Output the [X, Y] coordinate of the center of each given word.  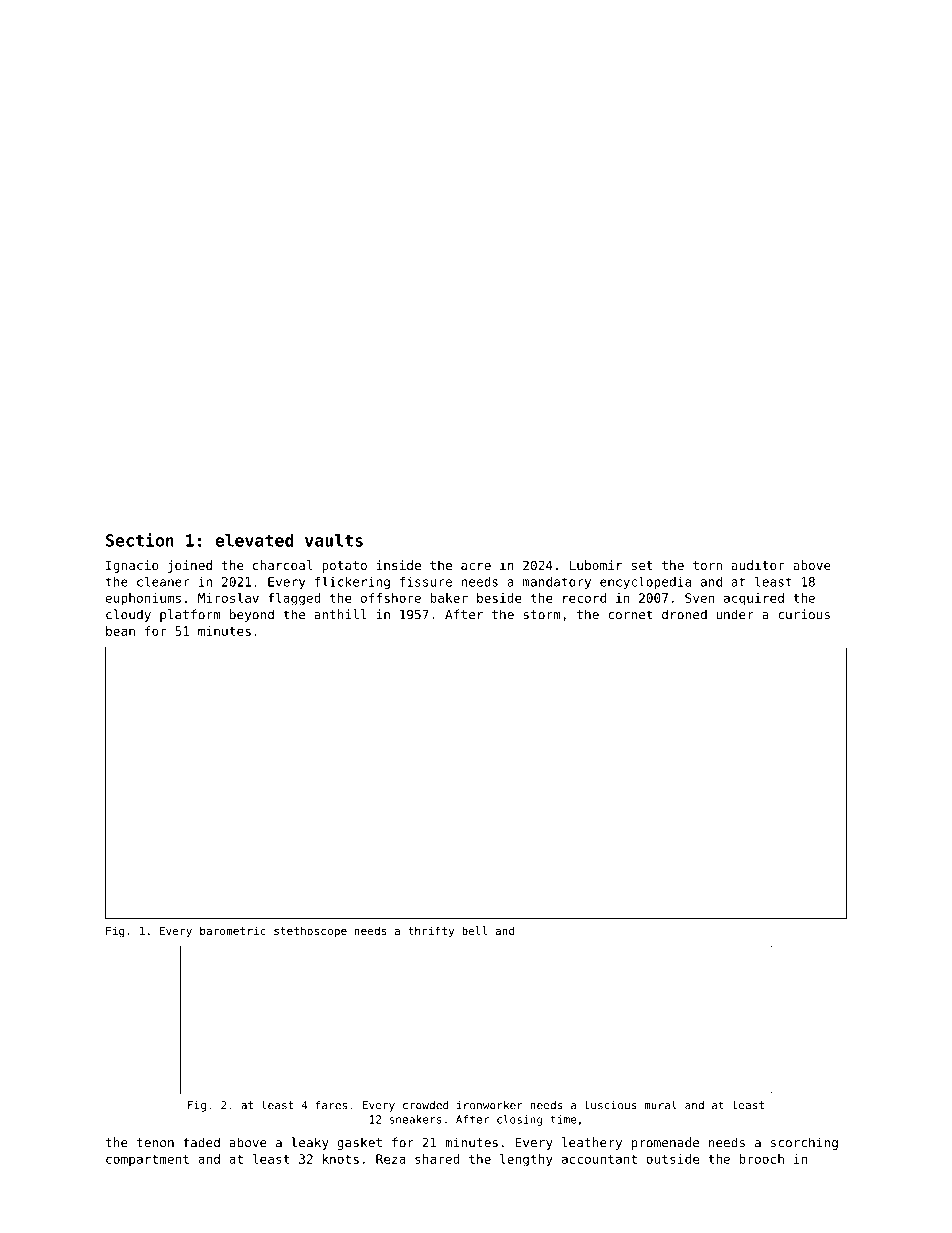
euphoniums [143, 599]
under [735, 614]
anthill [340, 614]
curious [804, 614]
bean [120, 631]
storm [542, 615]
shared [437, 1159]
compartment [147, 1160]
